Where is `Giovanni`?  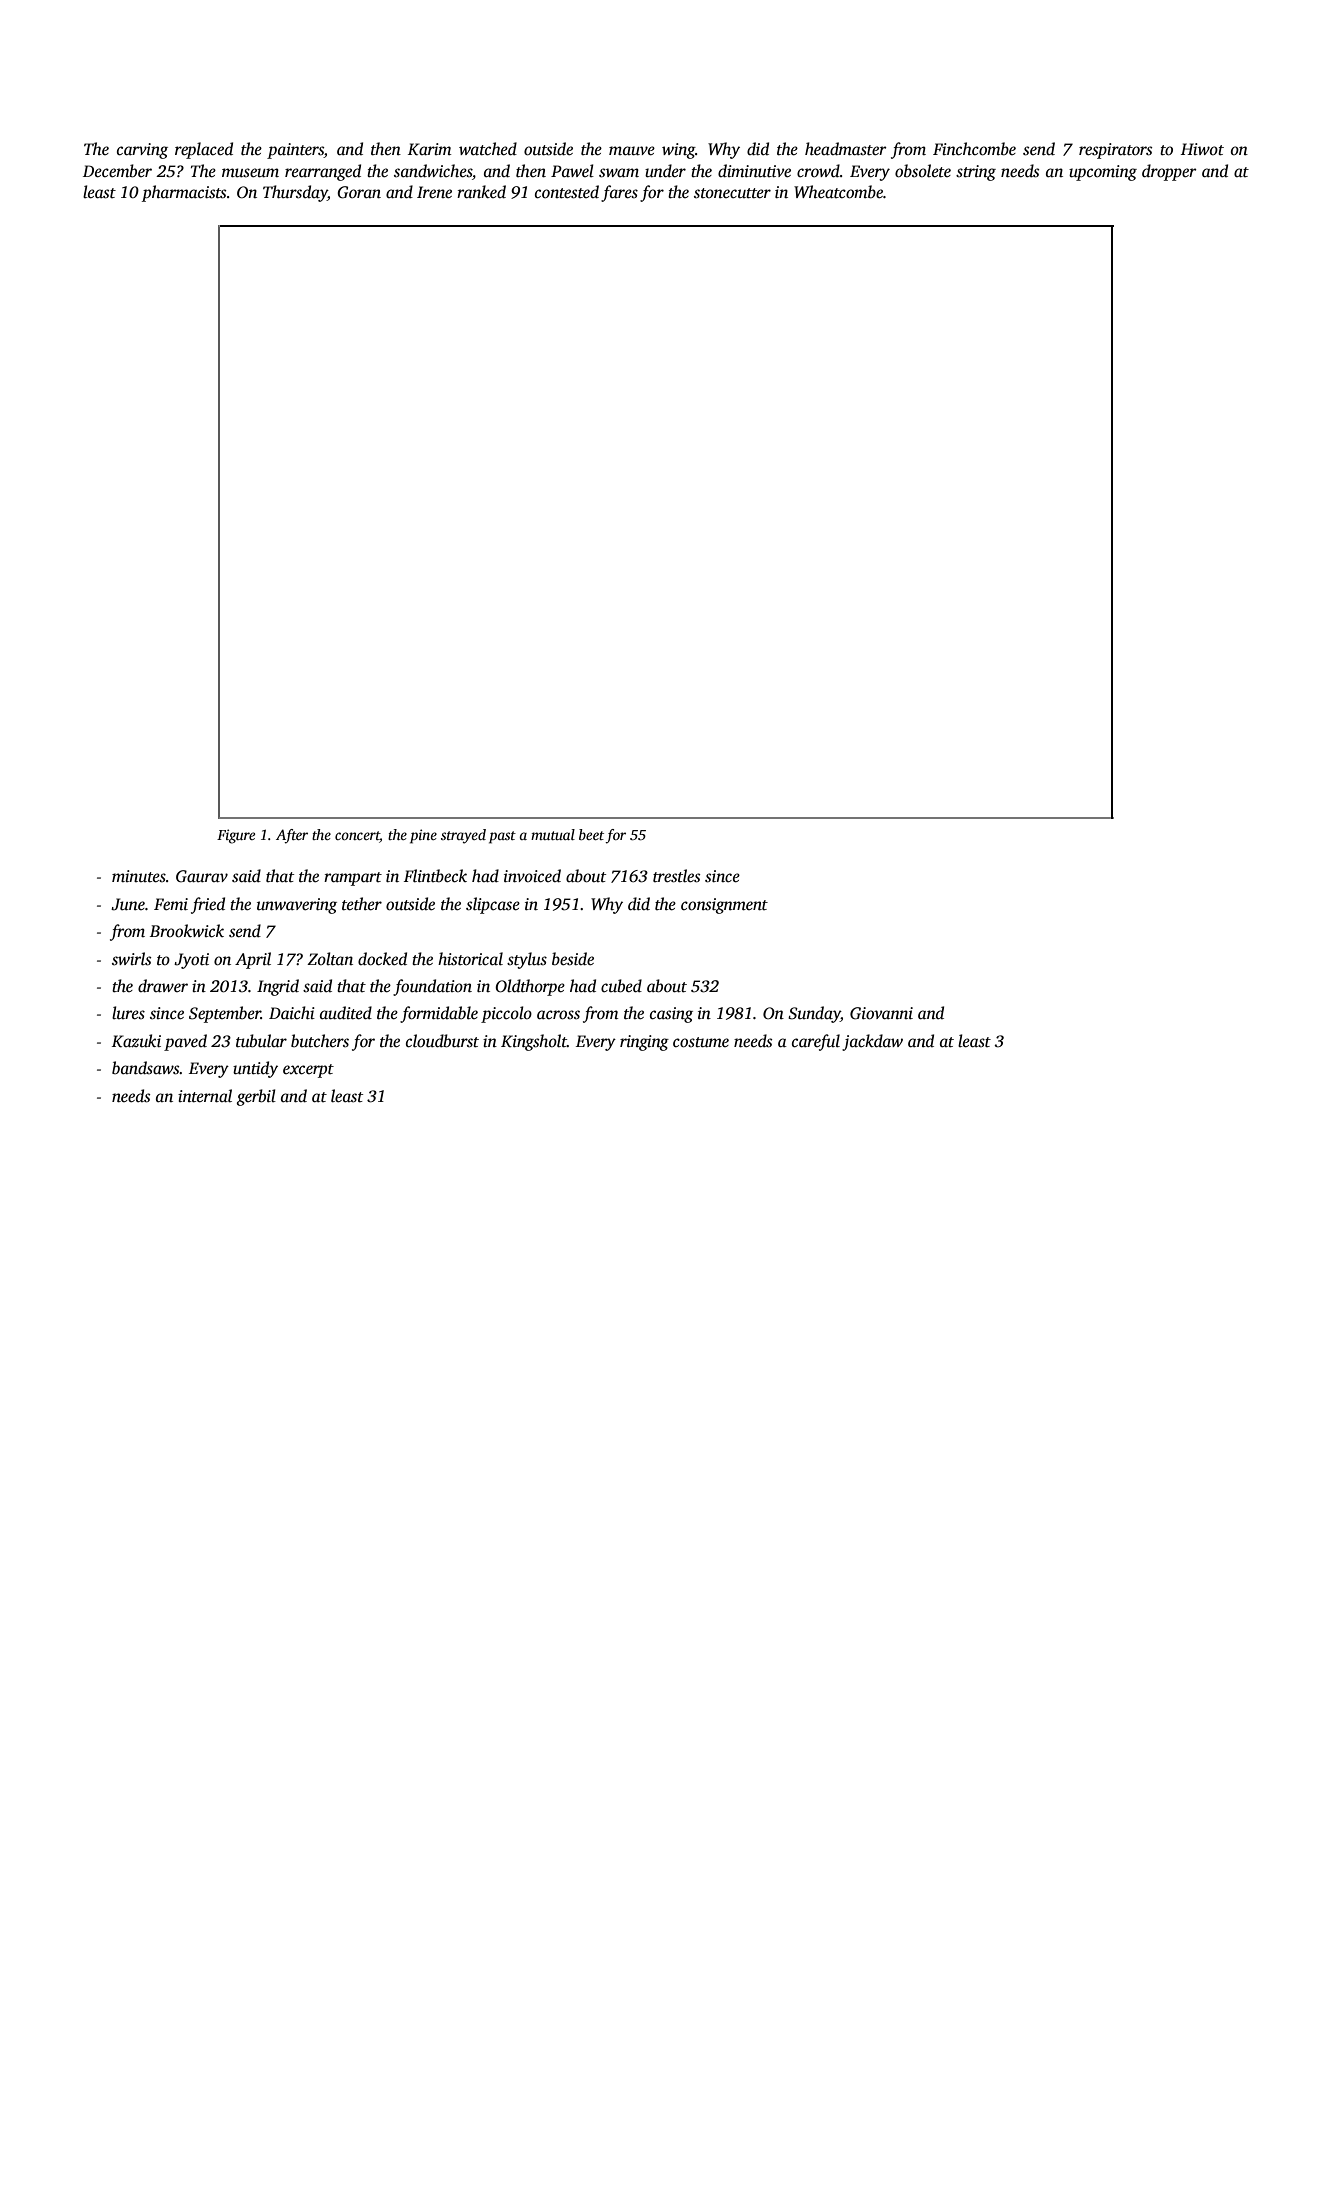
Giovanni is located at coordinates (881, 1013).
